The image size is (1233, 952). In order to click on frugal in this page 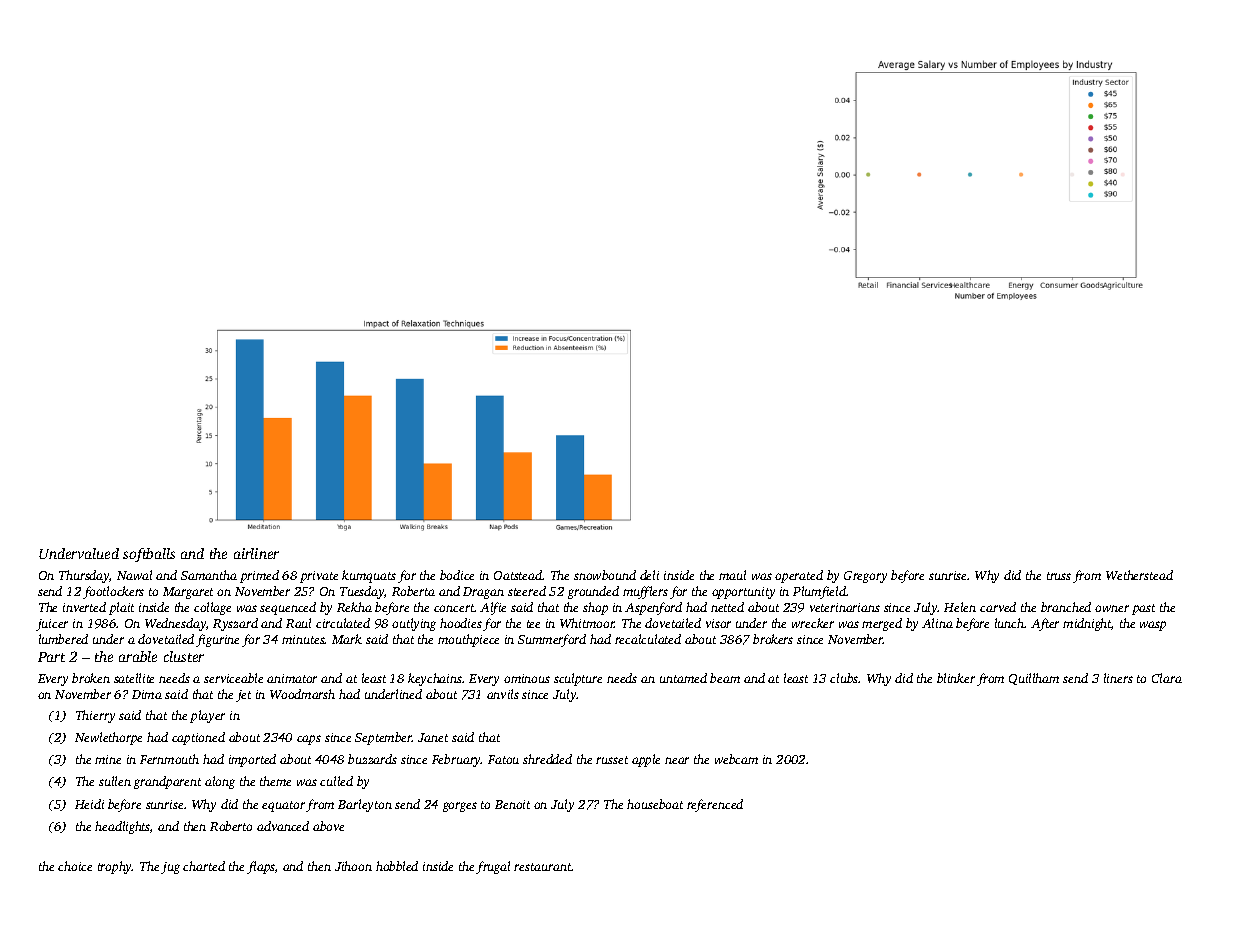, I will do `click(493, 867)`.
